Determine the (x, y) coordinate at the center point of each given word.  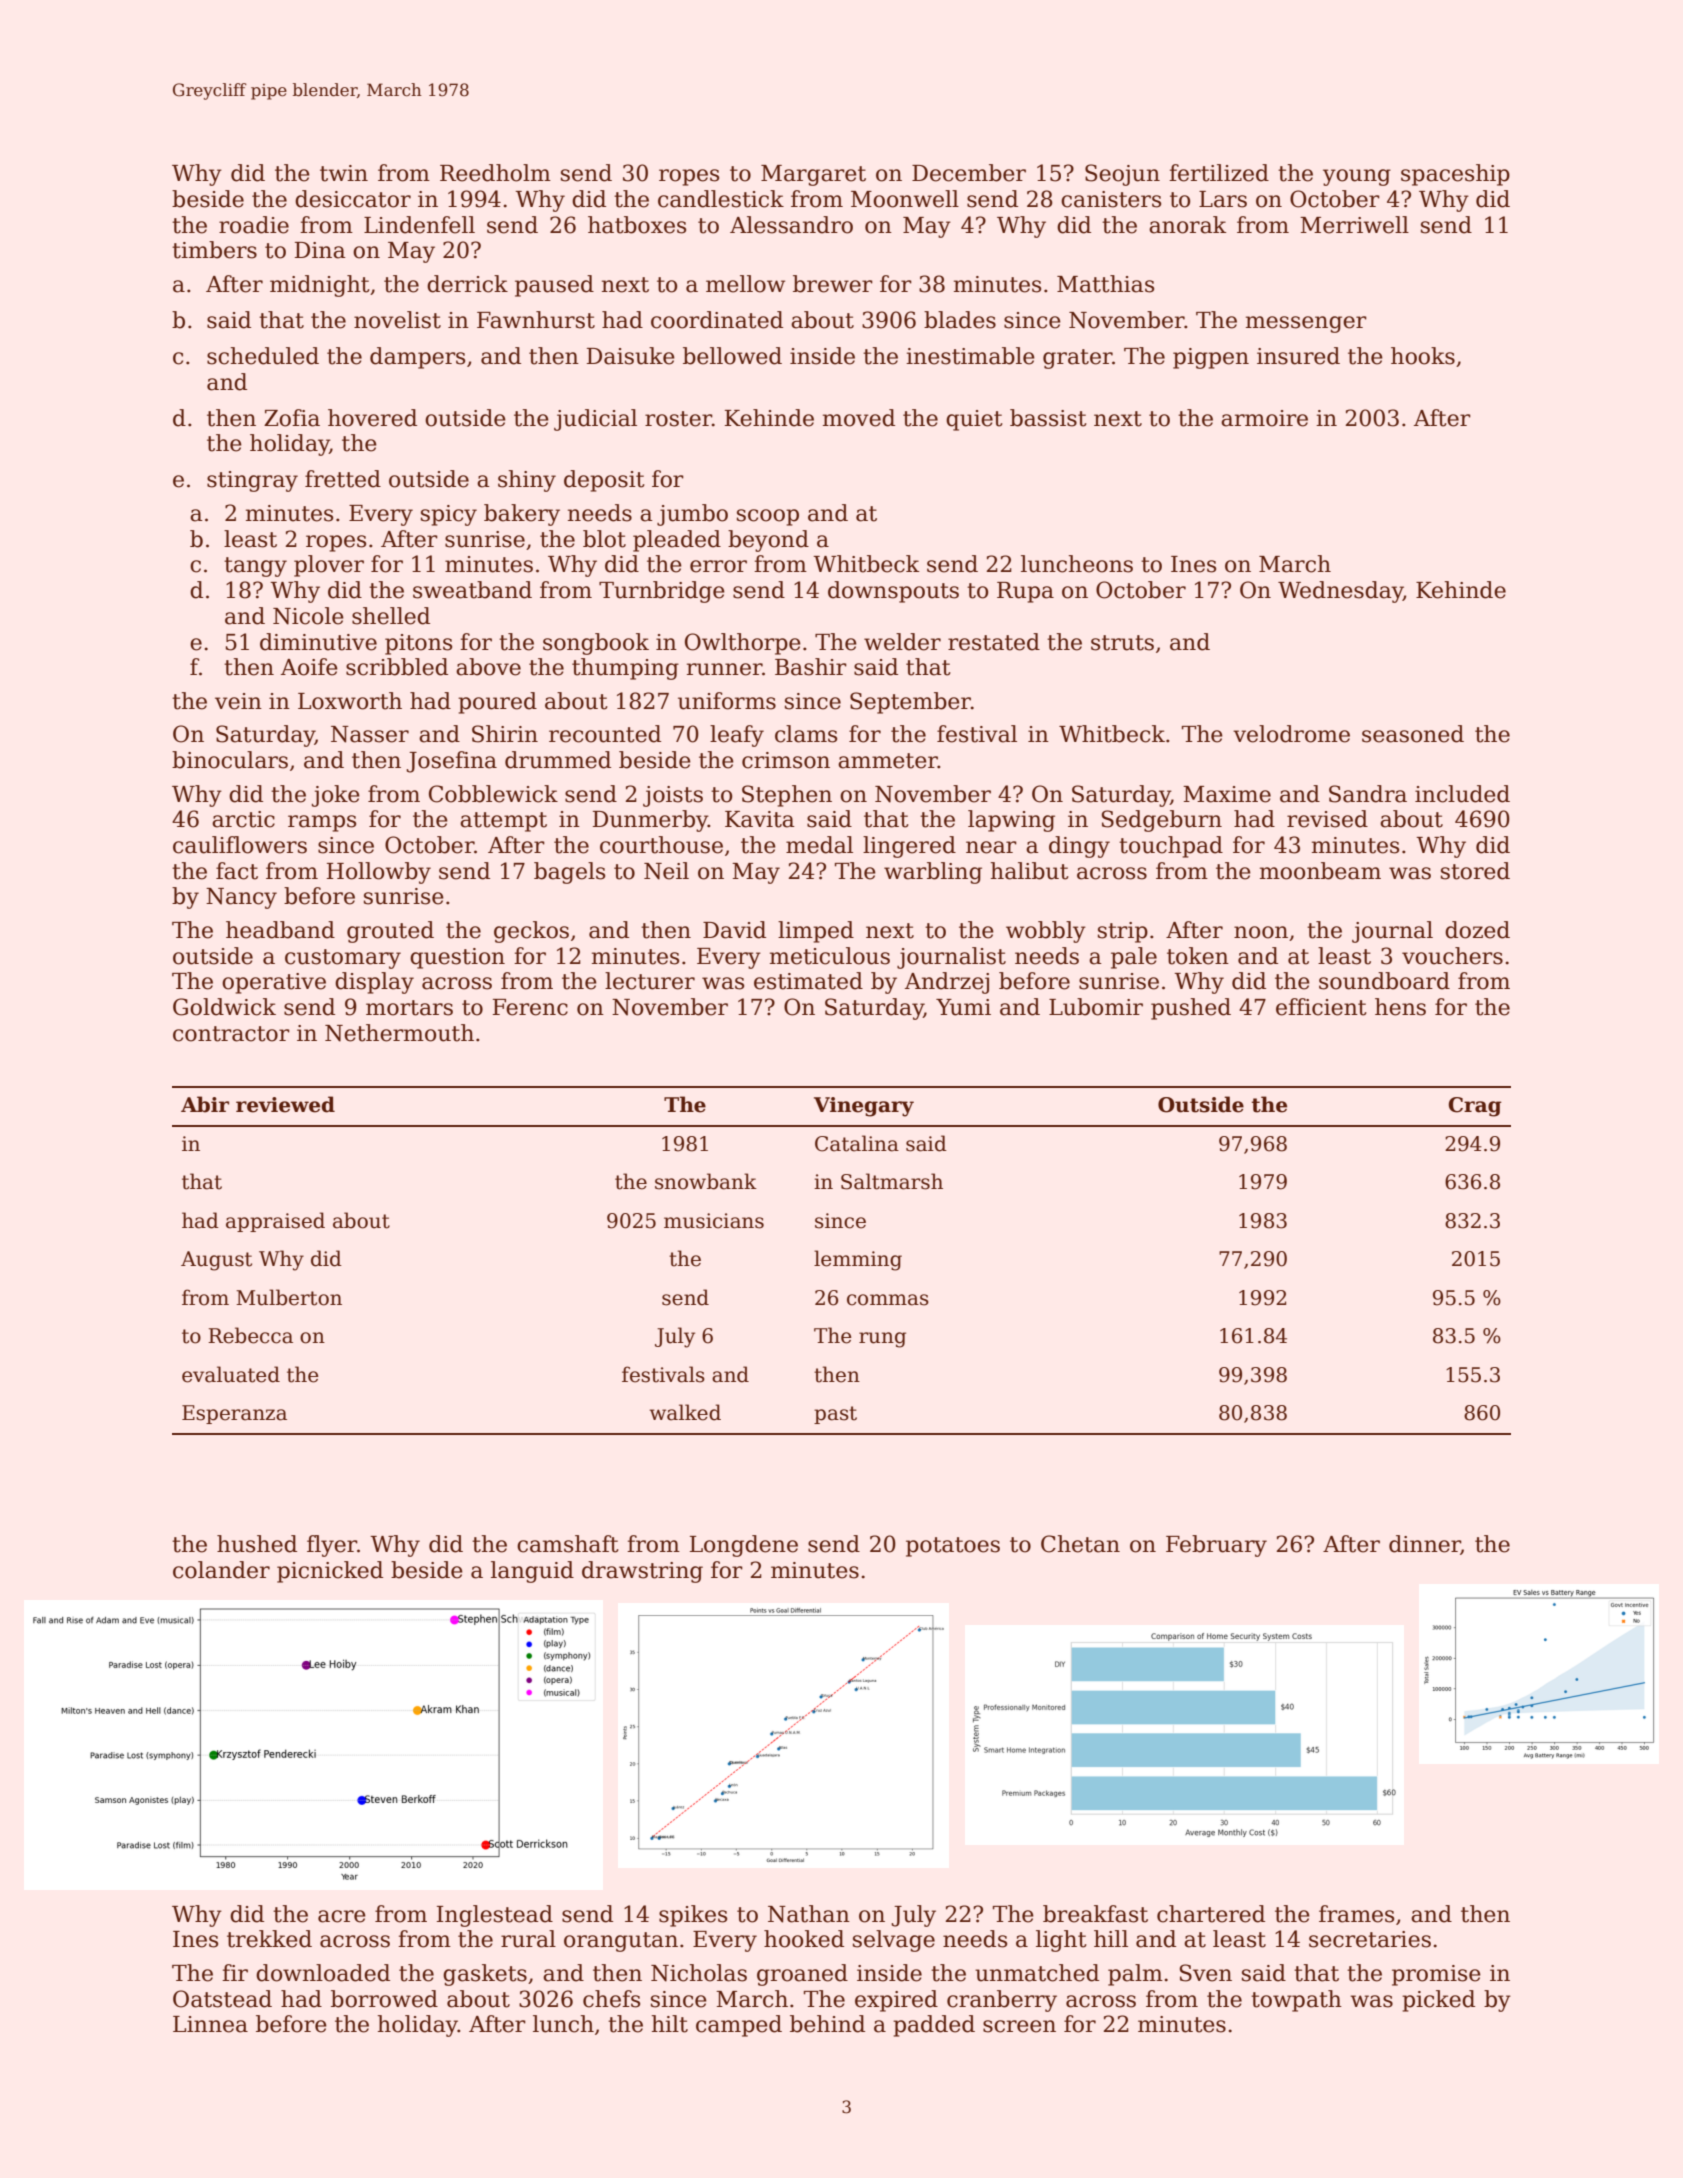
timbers (214, 250)
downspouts (893, 592)
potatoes (953, 1547)
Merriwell (1354, 225)
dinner (1425, 1545)
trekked (269, 1939)
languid (532, 1572)
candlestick (721, 199)
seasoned (1413, 734)
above (488, 667)
